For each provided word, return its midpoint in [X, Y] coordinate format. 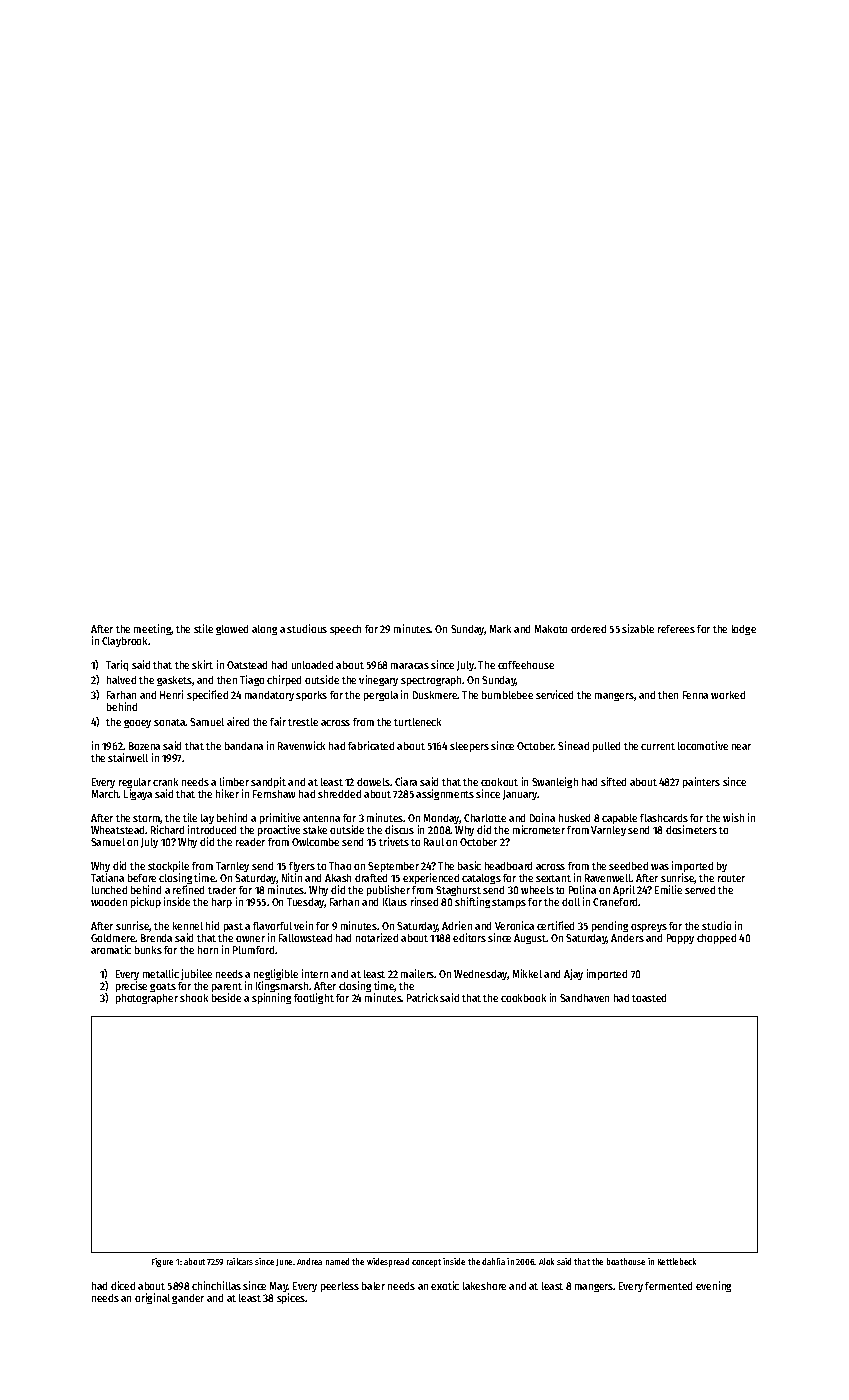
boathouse [626, 1261]
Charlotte [485, 818]
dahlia [493, 1261]
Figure [162, 1262]
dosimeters [691, 829]
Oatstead [247, 665]
